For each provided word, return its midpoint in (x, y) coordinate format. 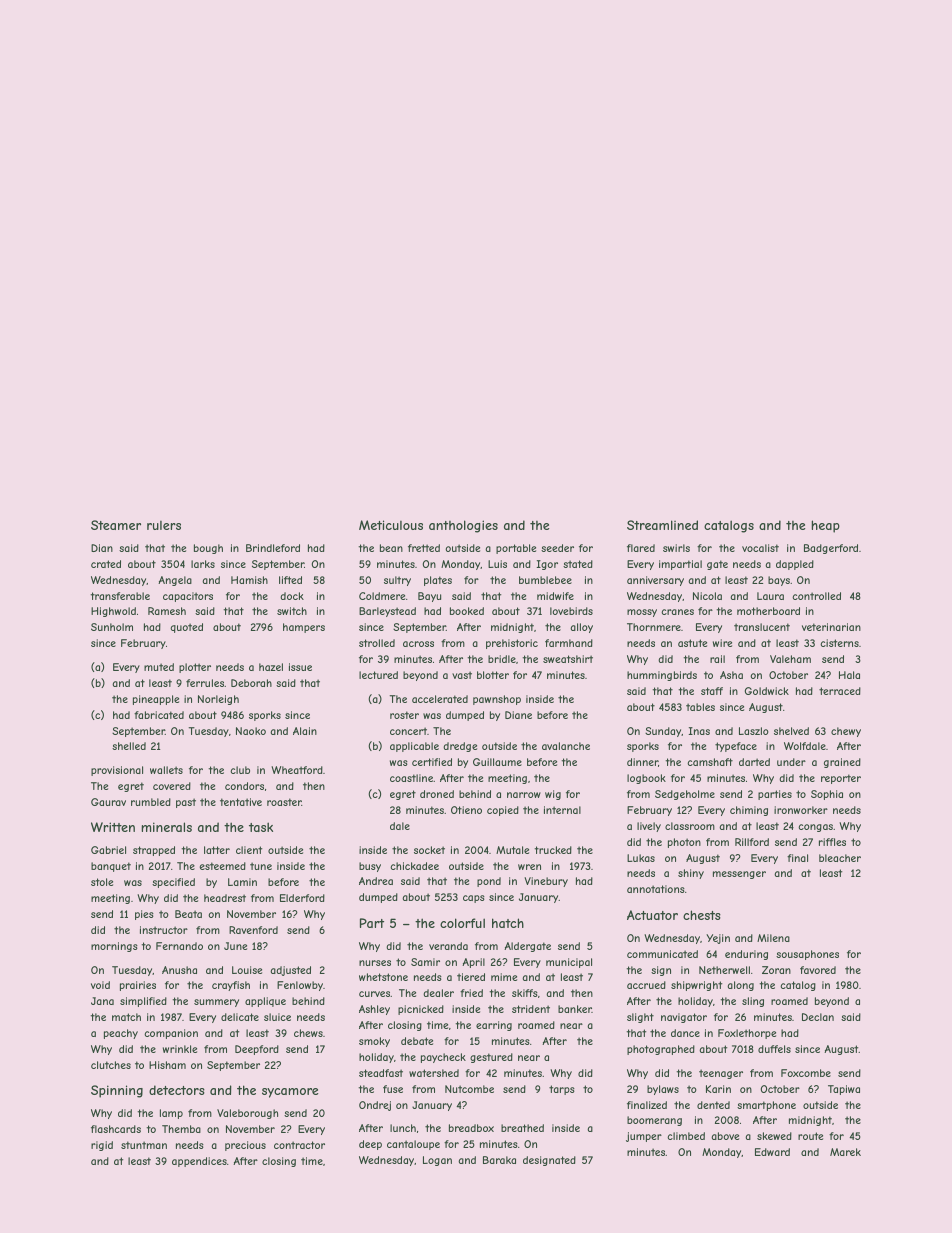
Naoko (251, 731)
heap (825, 526)
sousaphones (807, 955)
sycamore (290, 1093)
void (100, 985)
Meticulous (391, 525)
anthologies (463, 526)
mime (504, 977)
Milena (773, 938)
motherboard (768, 611)
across (418, 644)
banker (575, 1009)
